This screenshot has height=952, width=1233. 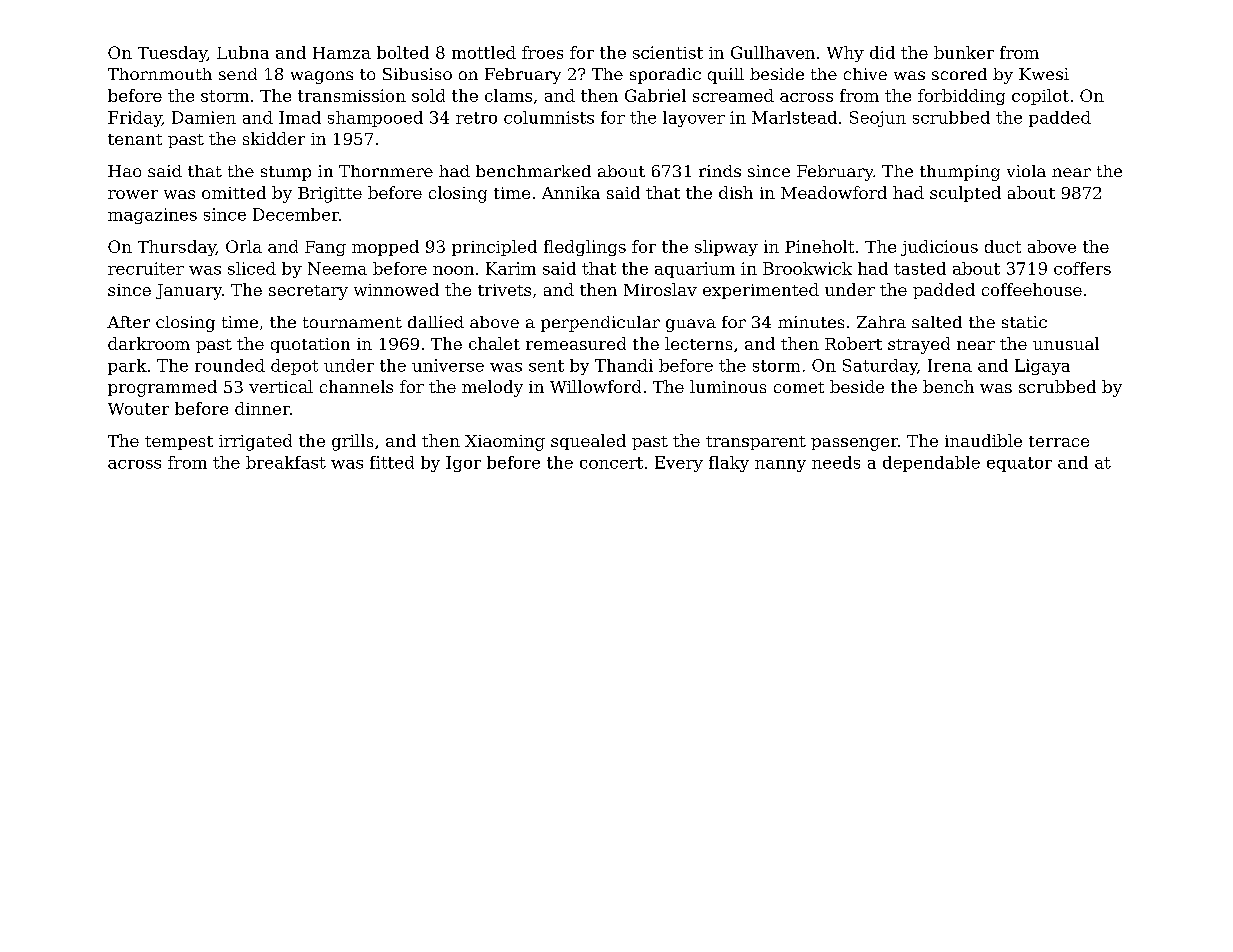 What do you see at coordinates (204, 117) in the screenshot?
I see `Damien` at bounding box center [204, 117].
